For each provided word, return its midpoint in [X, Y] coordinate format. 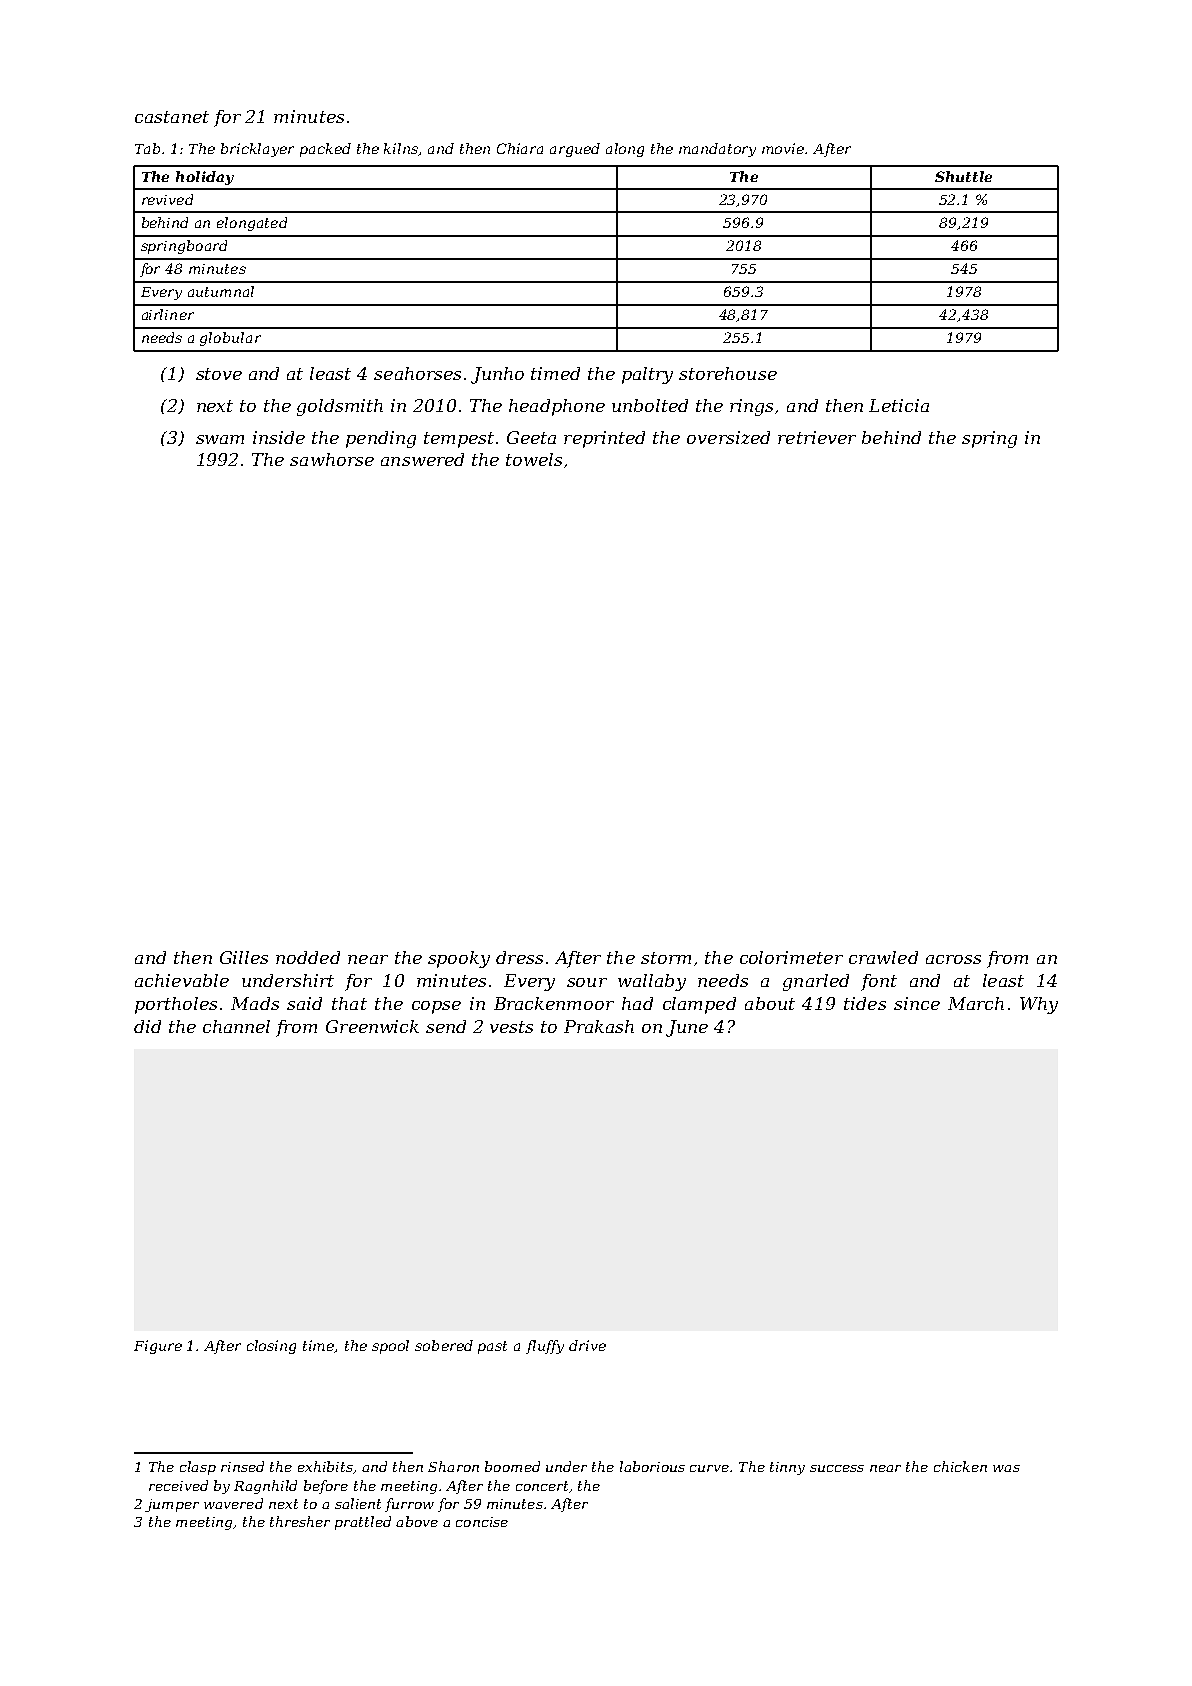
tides [865, 1003]
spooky [459, 959]
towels [534, 459]
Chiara [520, 148]
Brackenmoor [554, 1003]
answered [422, 459]
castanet [172, 117]
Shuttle [963, 176]
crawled [883, 957]
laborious [652, 1466]
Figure [158, 1347]
